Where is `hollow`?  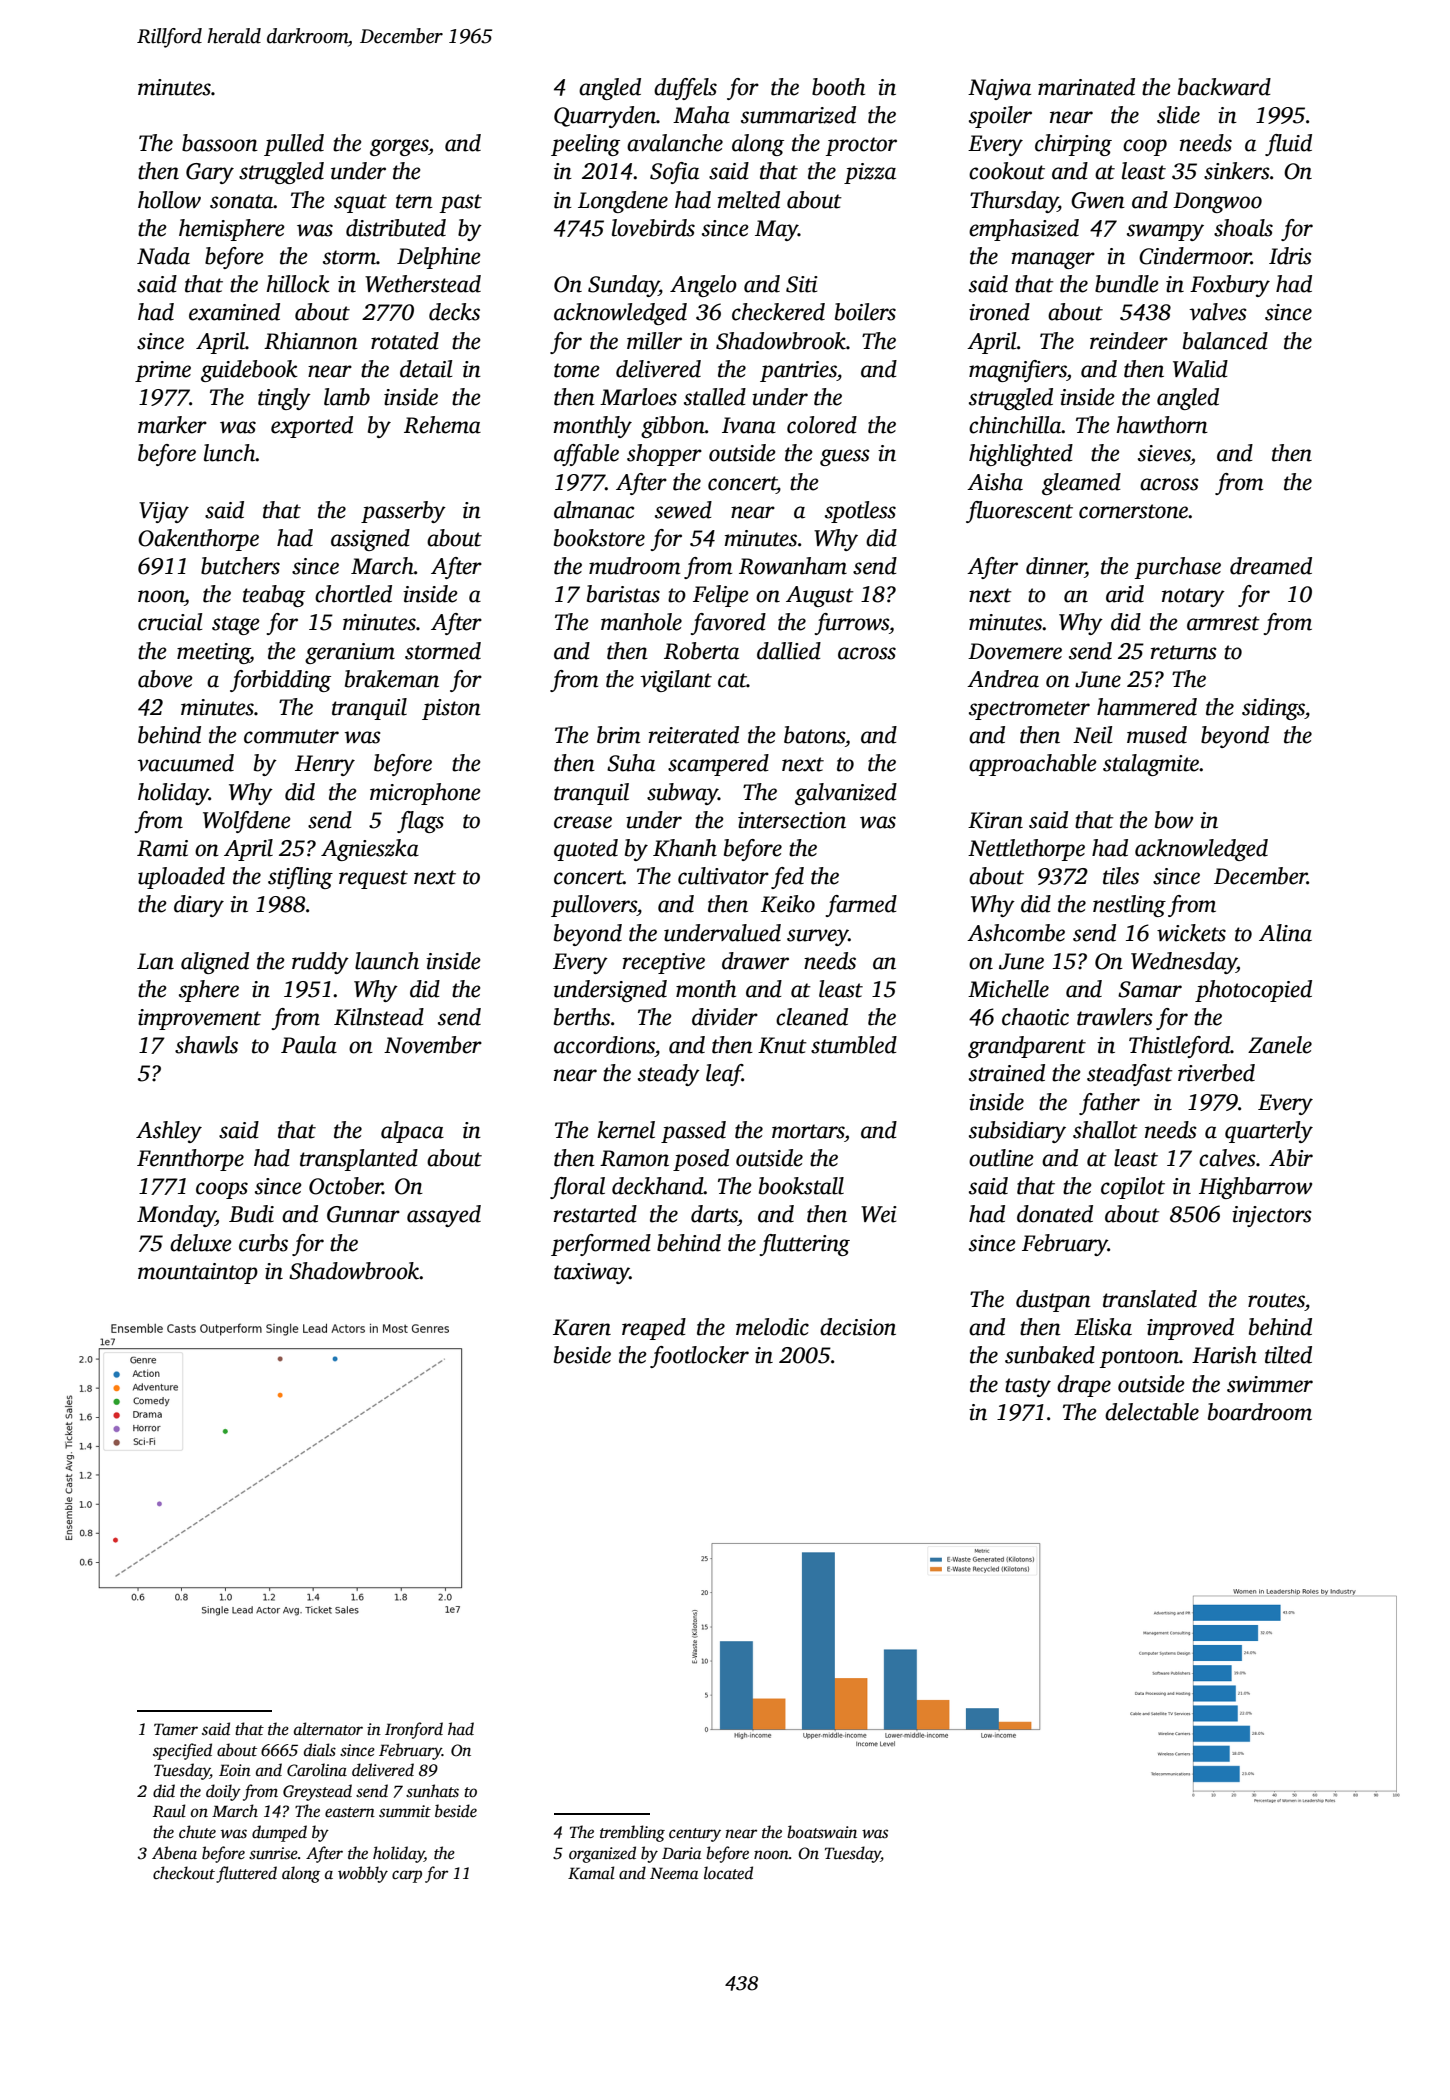
hollow is located at coordinates (169, 200).
